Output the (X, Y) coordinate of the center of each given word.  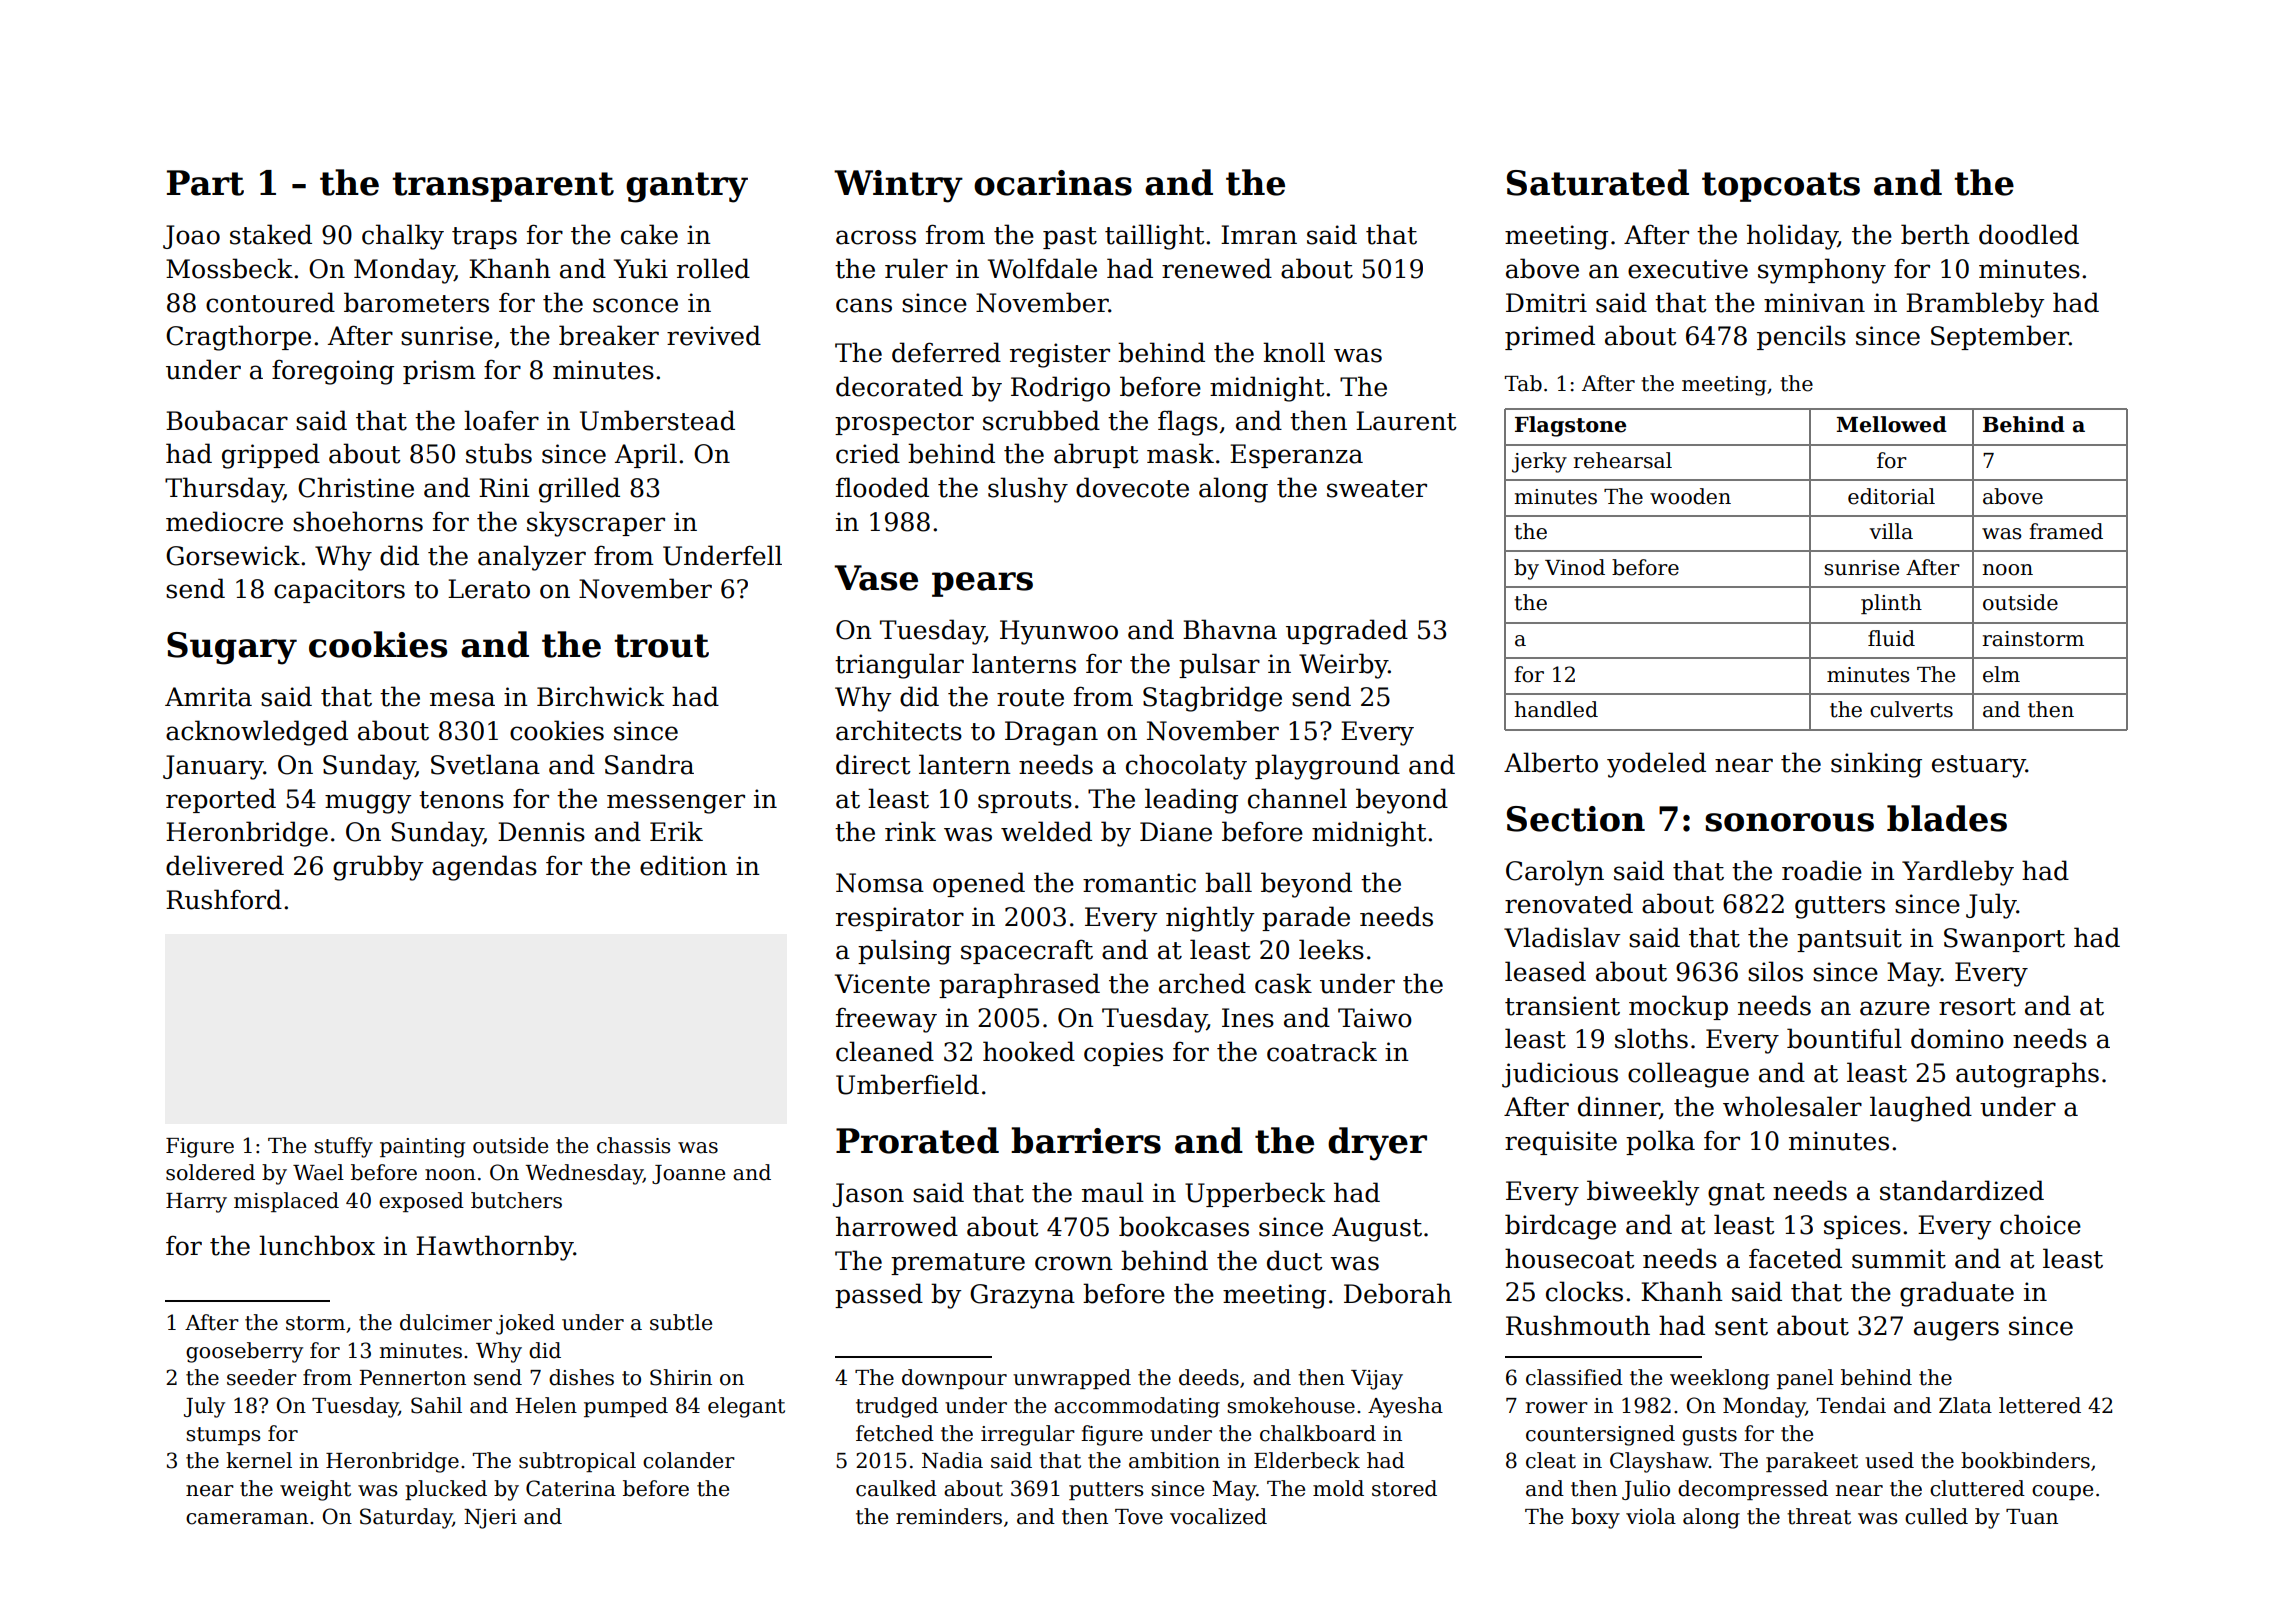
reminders (949, 1516)
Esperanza (1296, 456)
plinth (1891, 604)
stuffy (343, 1147)
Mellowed (1892, 424)
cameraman (247, 1519)
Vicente (882, 984)
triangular (899, 666)
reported (221, 800)
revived (714, 335)
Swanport (2004, 940)
